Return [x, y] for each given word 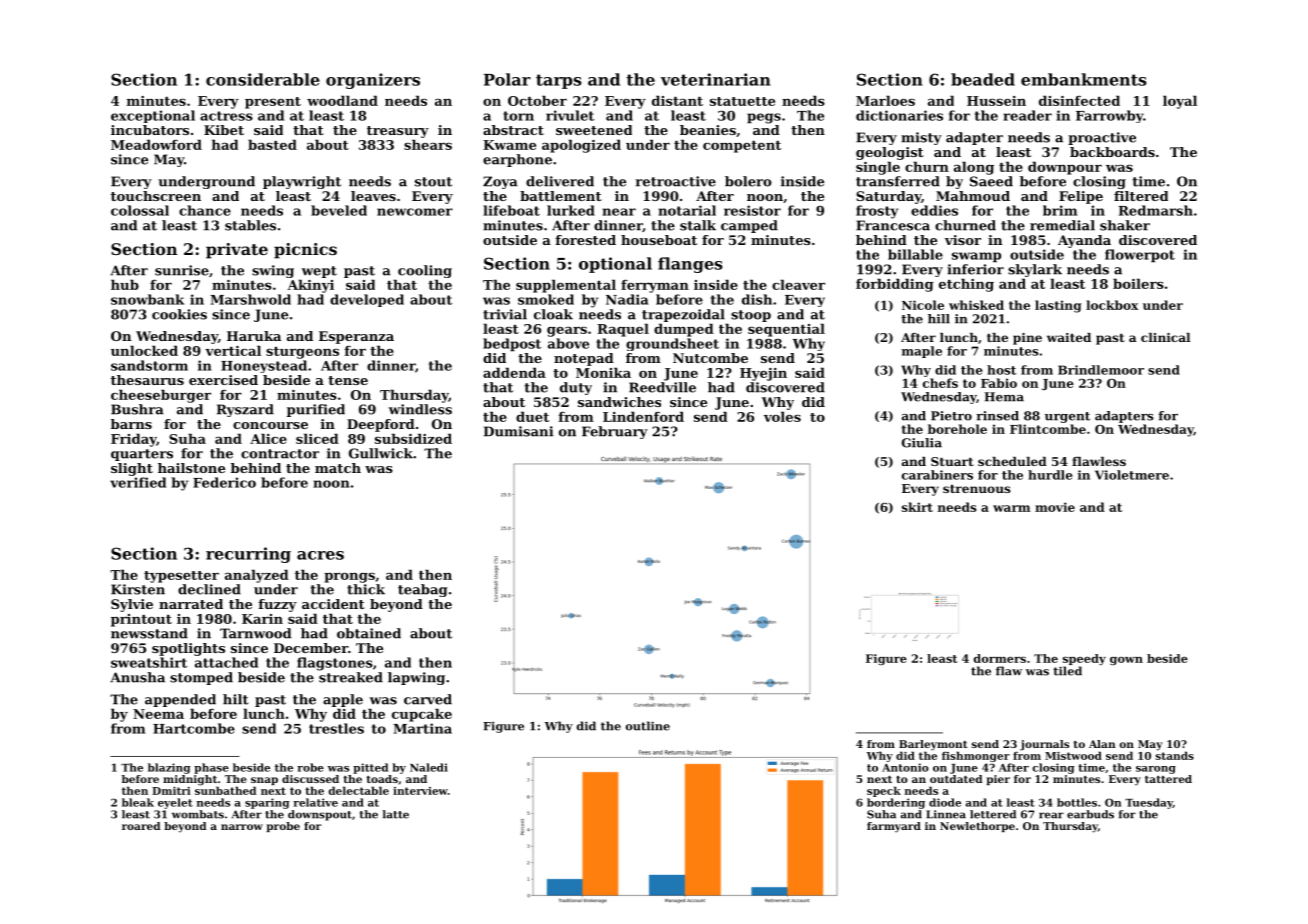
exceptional [153, 116]
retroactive [676, 181]
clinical [1165, 337]
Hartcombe [194, 728]
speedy [1084, 659]
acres [320, 555]
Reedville [662, 387]
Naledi [429, 767]
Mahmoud [973, 196]
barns [131, 424]
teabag [423, 590]
